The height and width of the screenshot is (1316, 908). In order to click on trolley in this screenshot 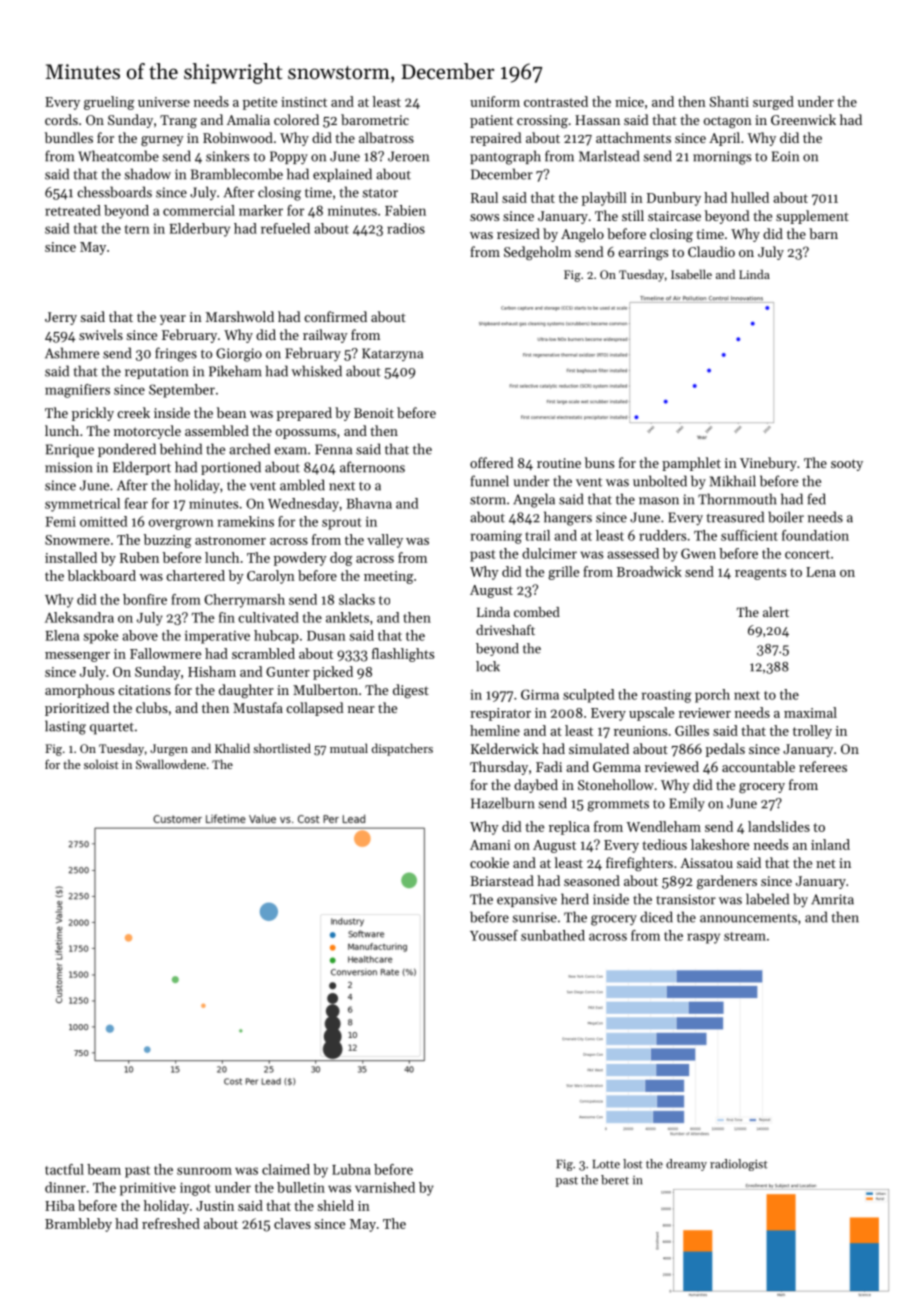, I will do `click(812, 732)`.
